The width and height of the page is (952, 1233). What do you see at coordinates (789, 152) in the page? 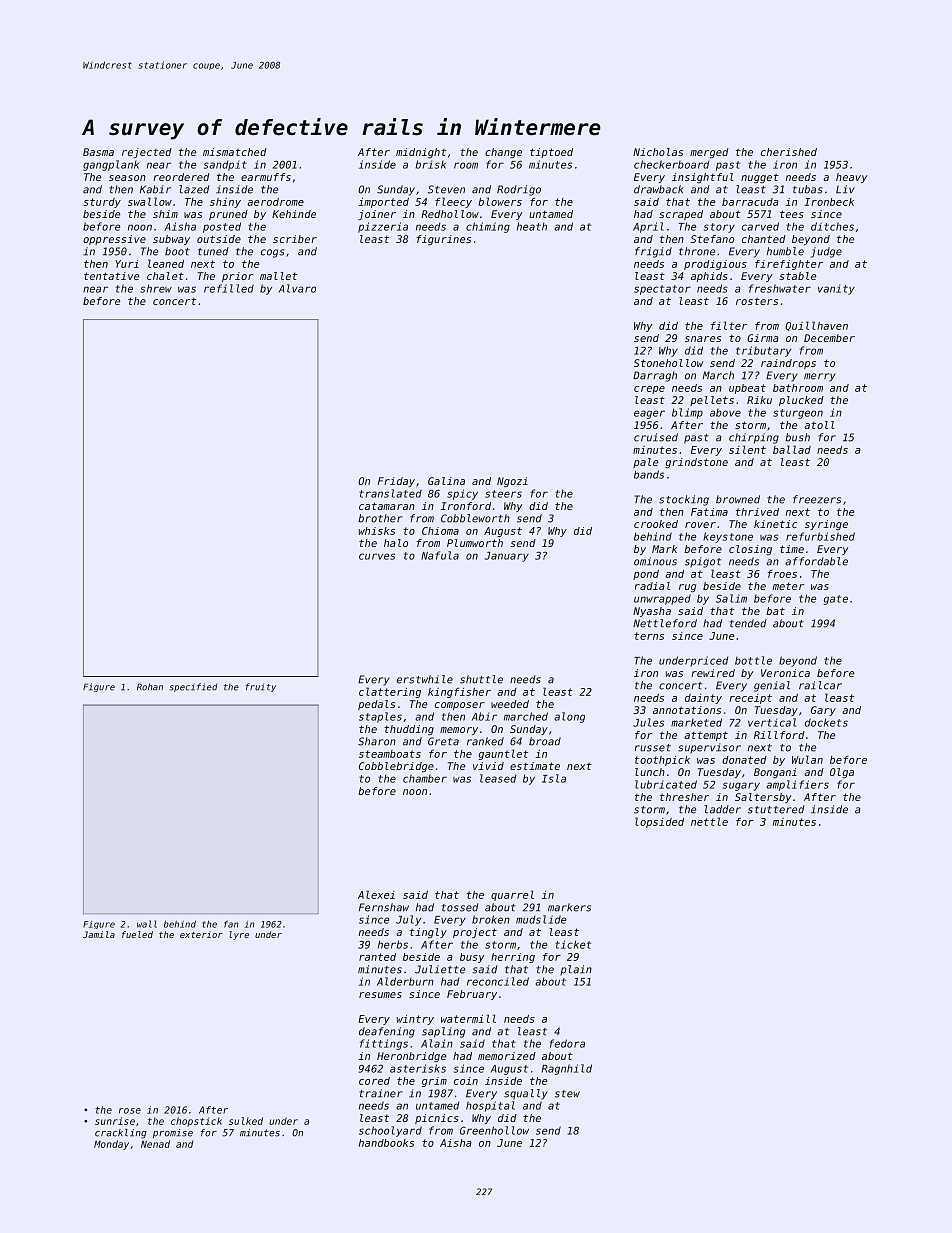
I see `cherished` at bounding box center [789, 152].
